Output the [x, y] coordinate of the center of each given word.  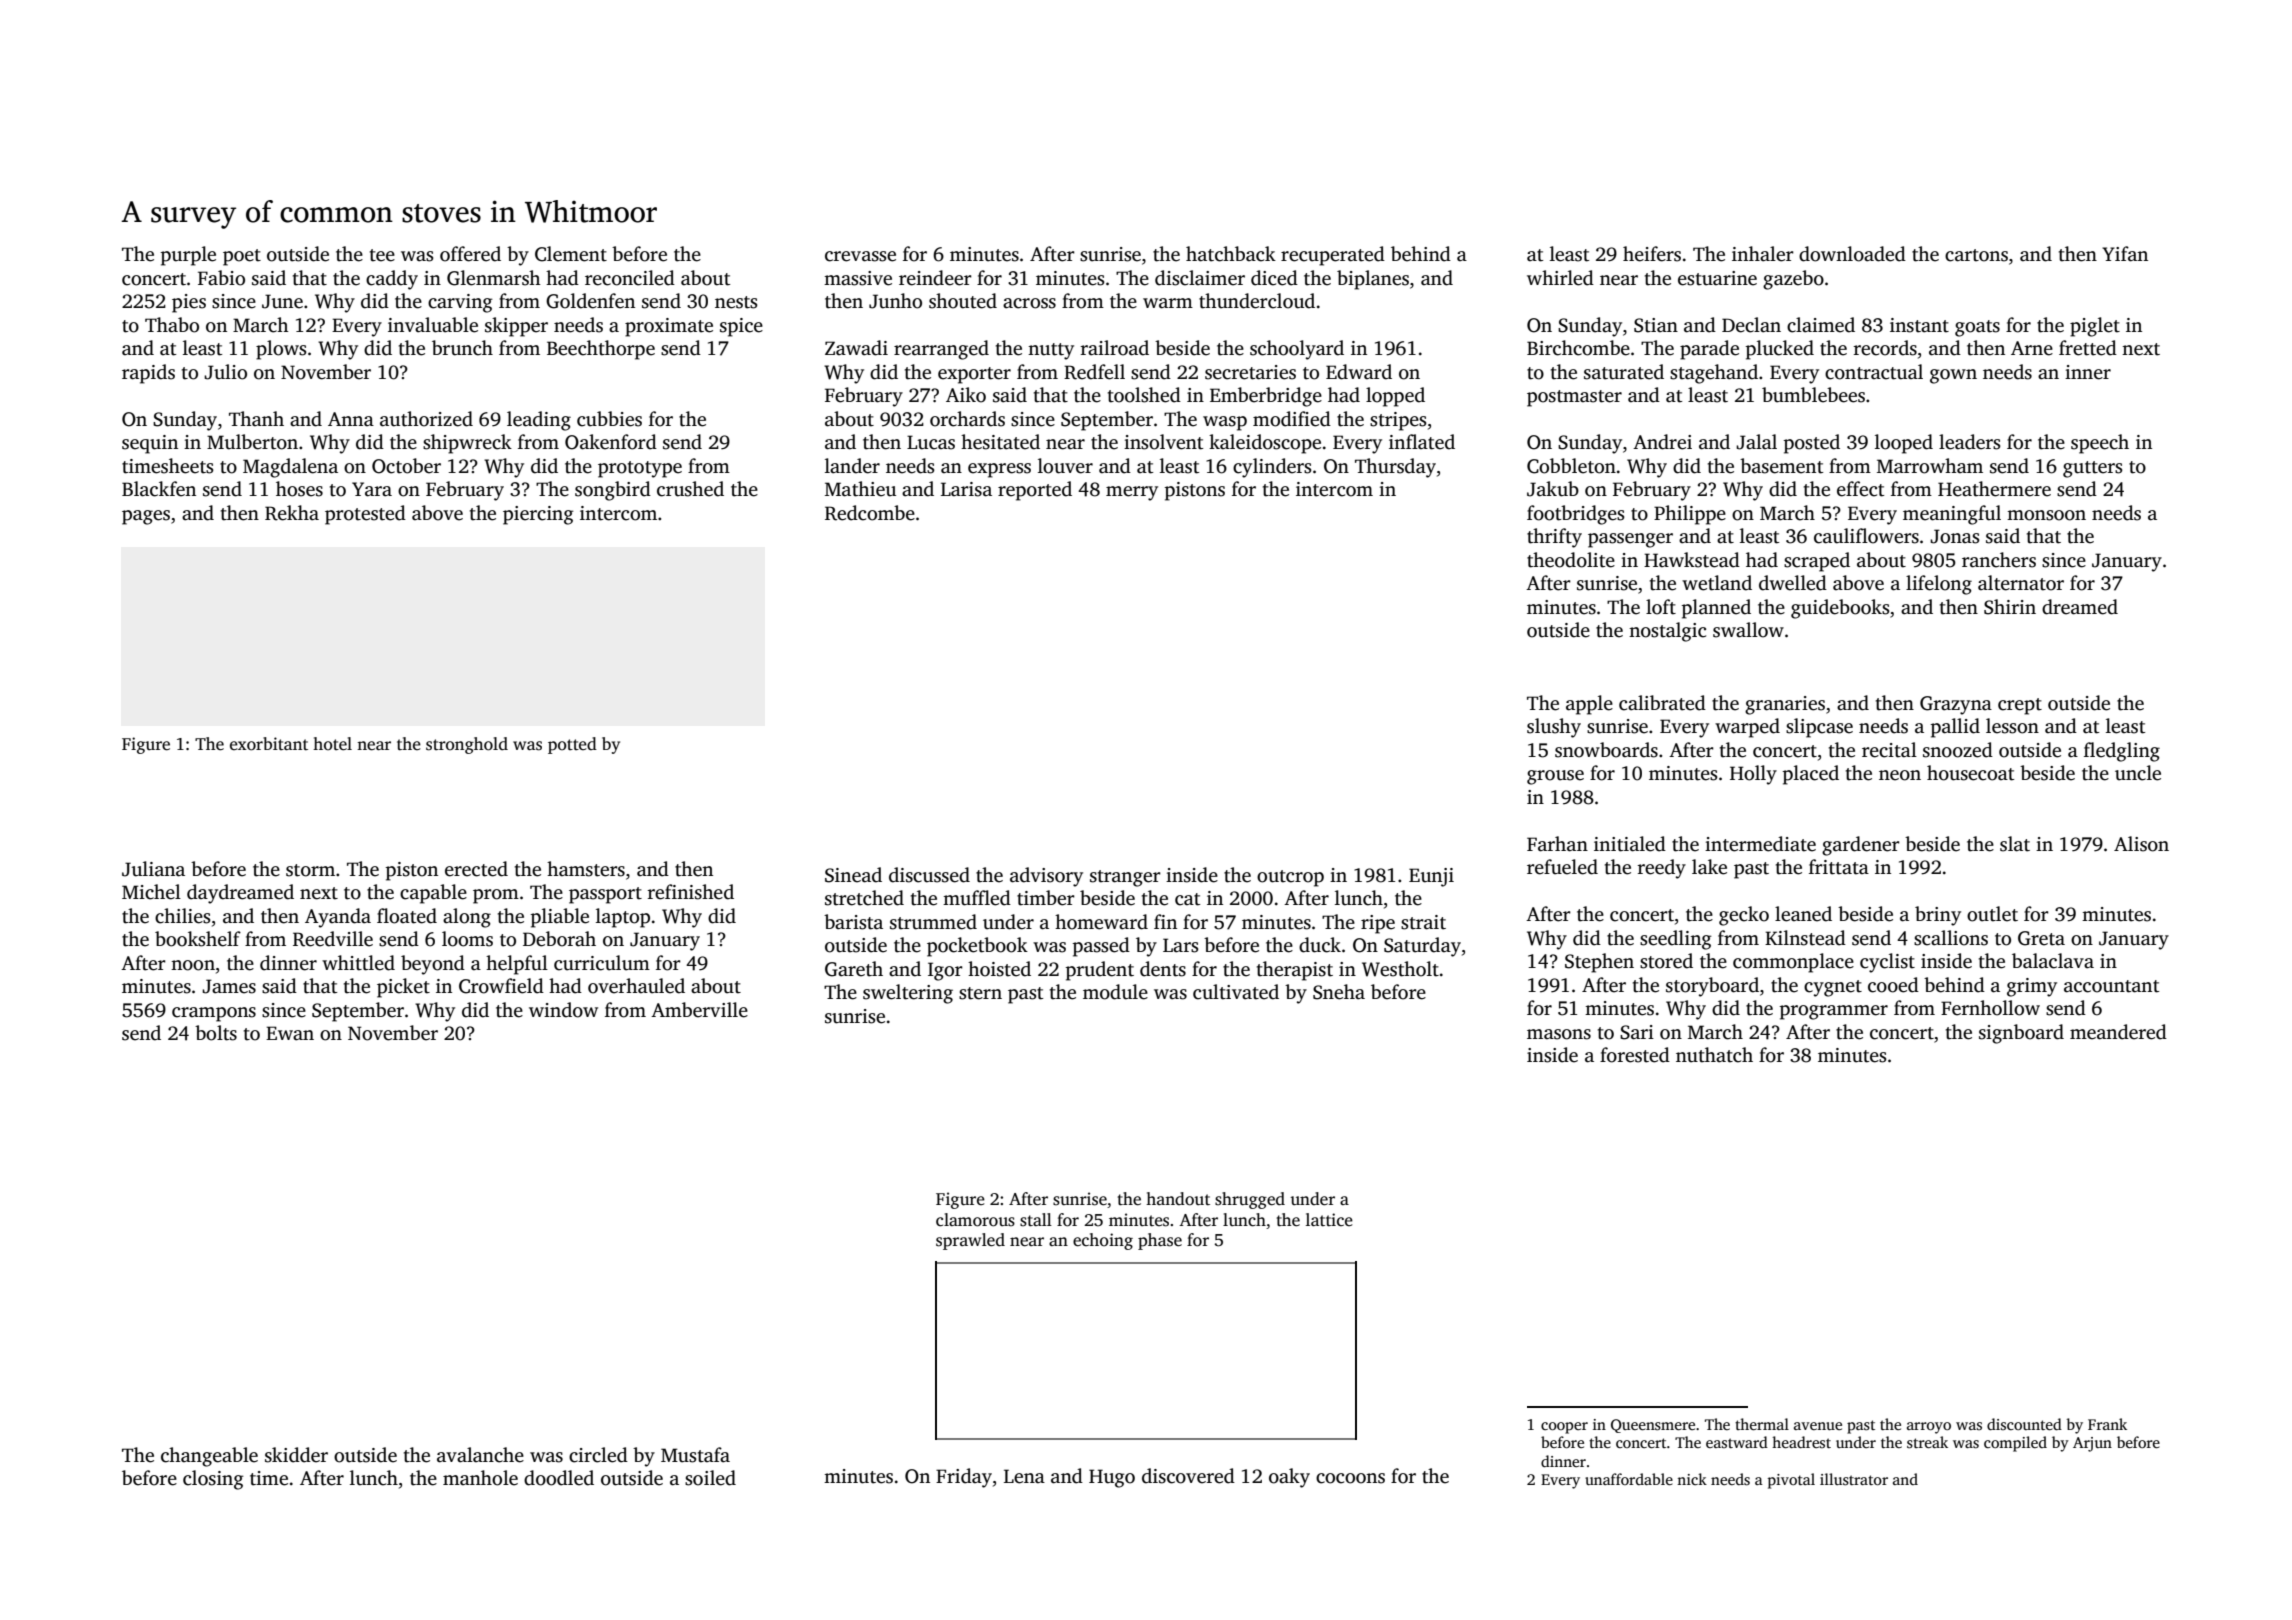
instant [1919, 325]
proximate [669, 327]
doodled [559, 1478]
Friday [964, 1478]
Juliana [153, 869]
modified [1292, 419]
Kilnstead [1805, 938]
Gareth [854, 969]
